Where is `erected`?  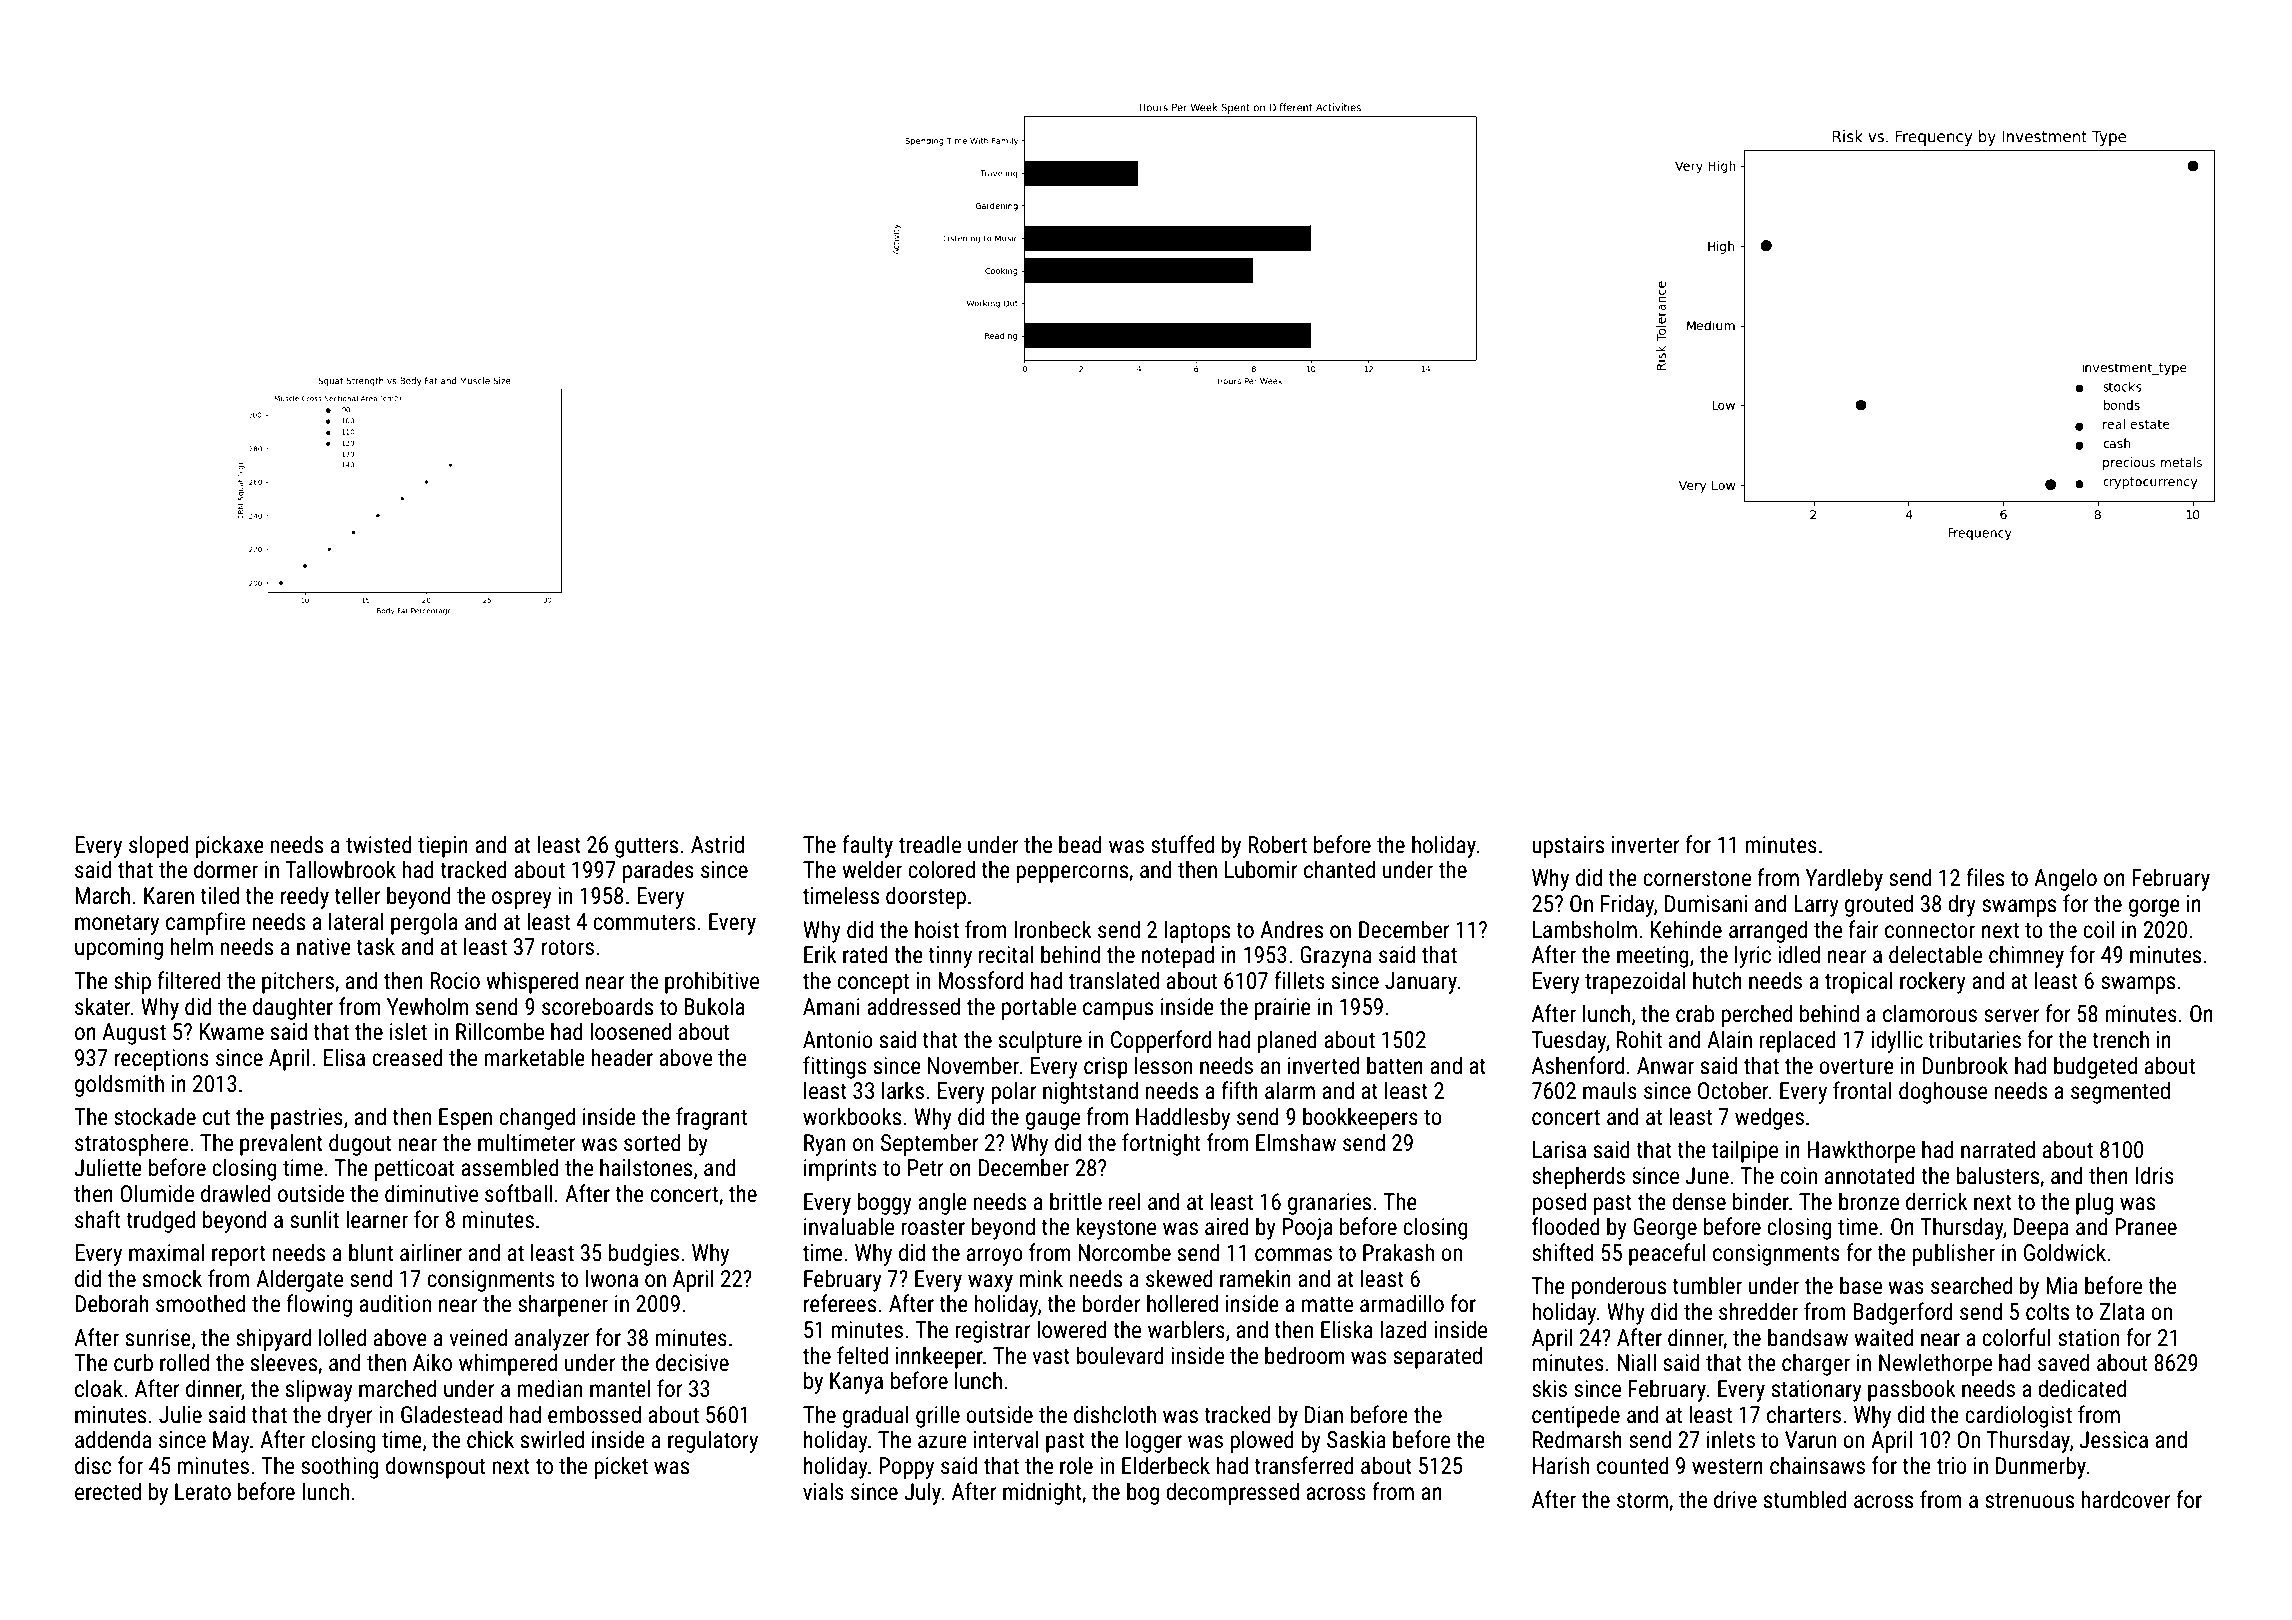
erected is located at coordinates (108, 1491).
